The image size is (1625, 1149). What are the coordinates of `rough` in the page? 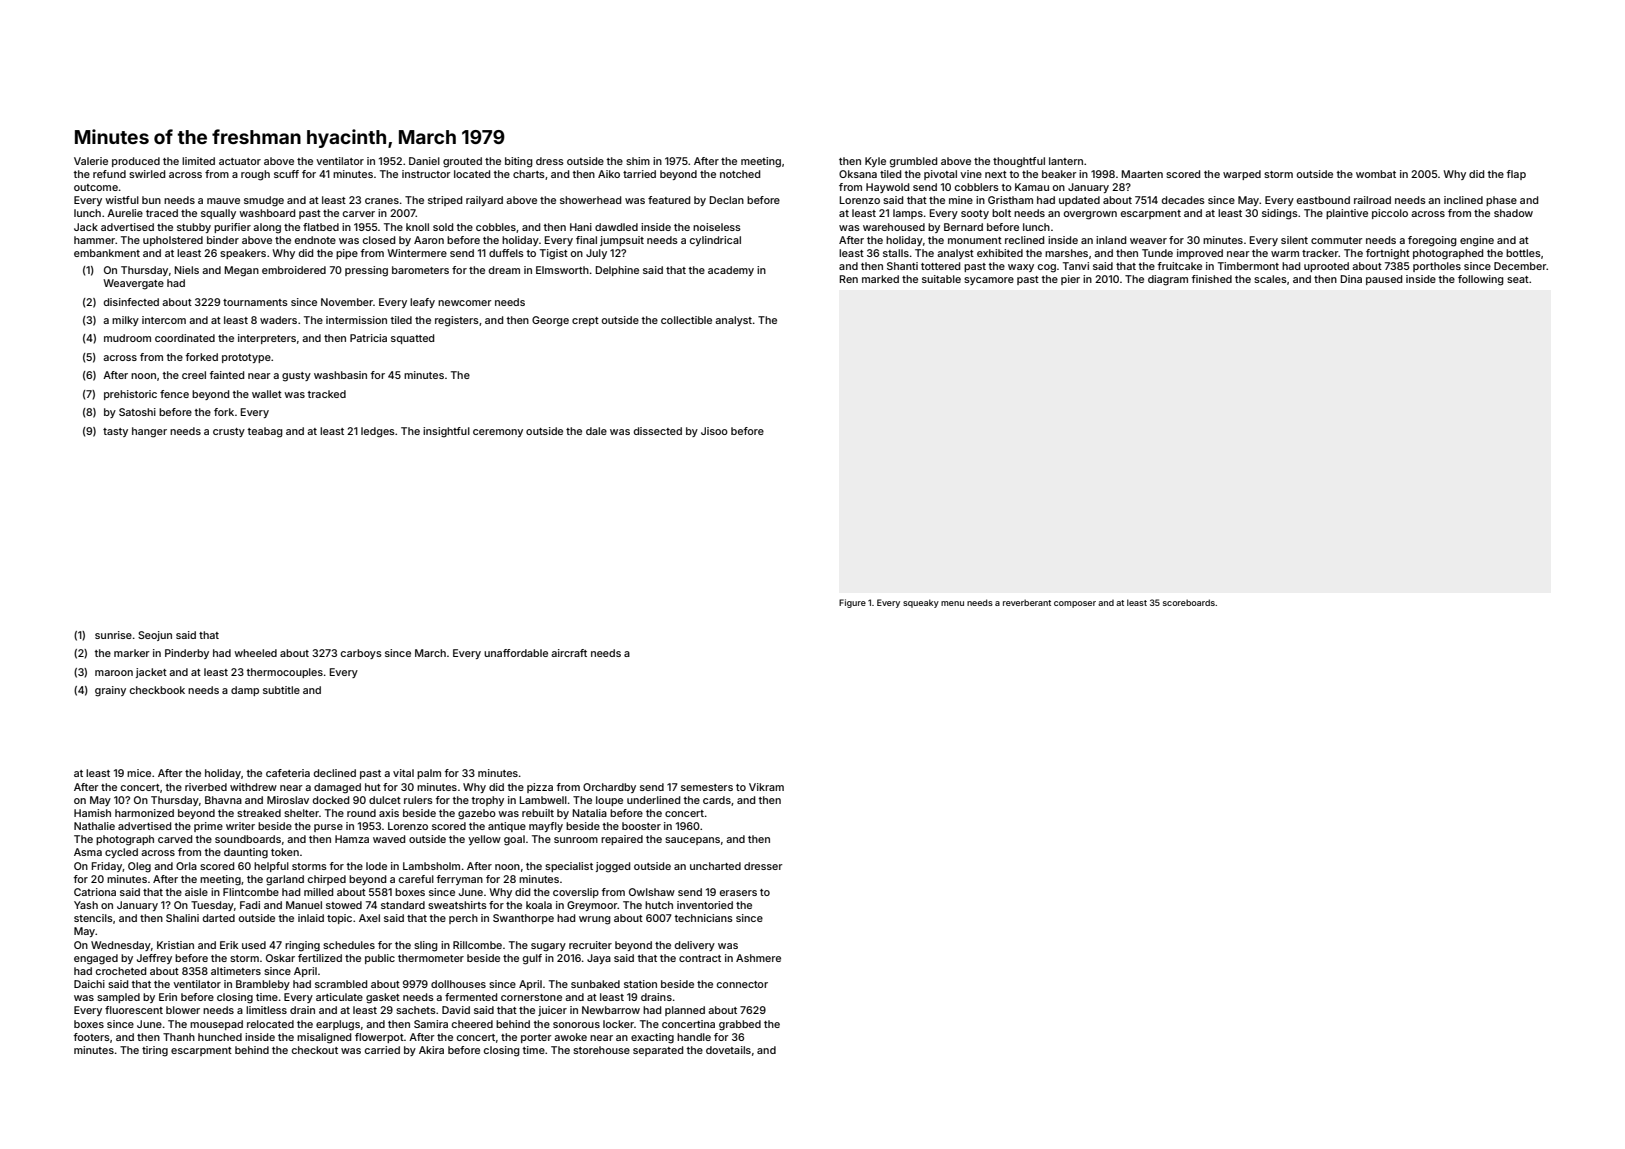 It's located at (255, 175).
